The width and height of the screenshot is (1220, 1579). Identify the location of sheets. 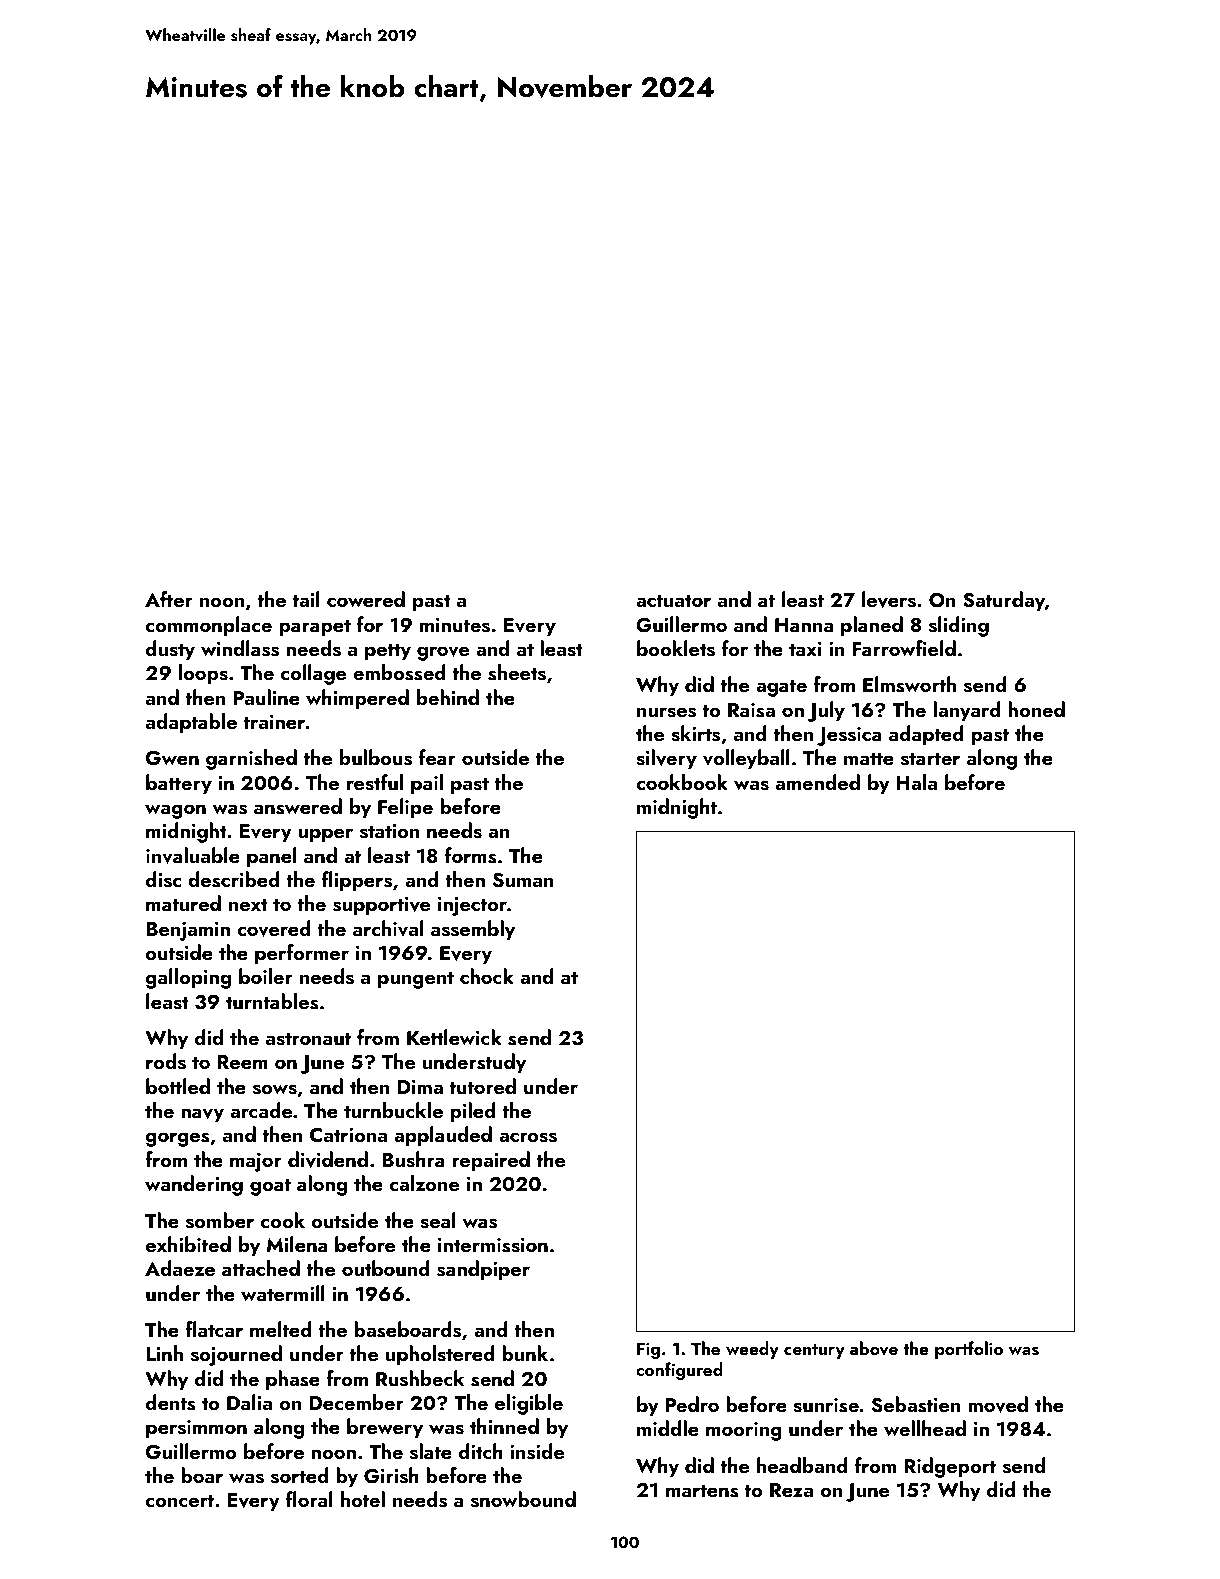
(517, 672).
